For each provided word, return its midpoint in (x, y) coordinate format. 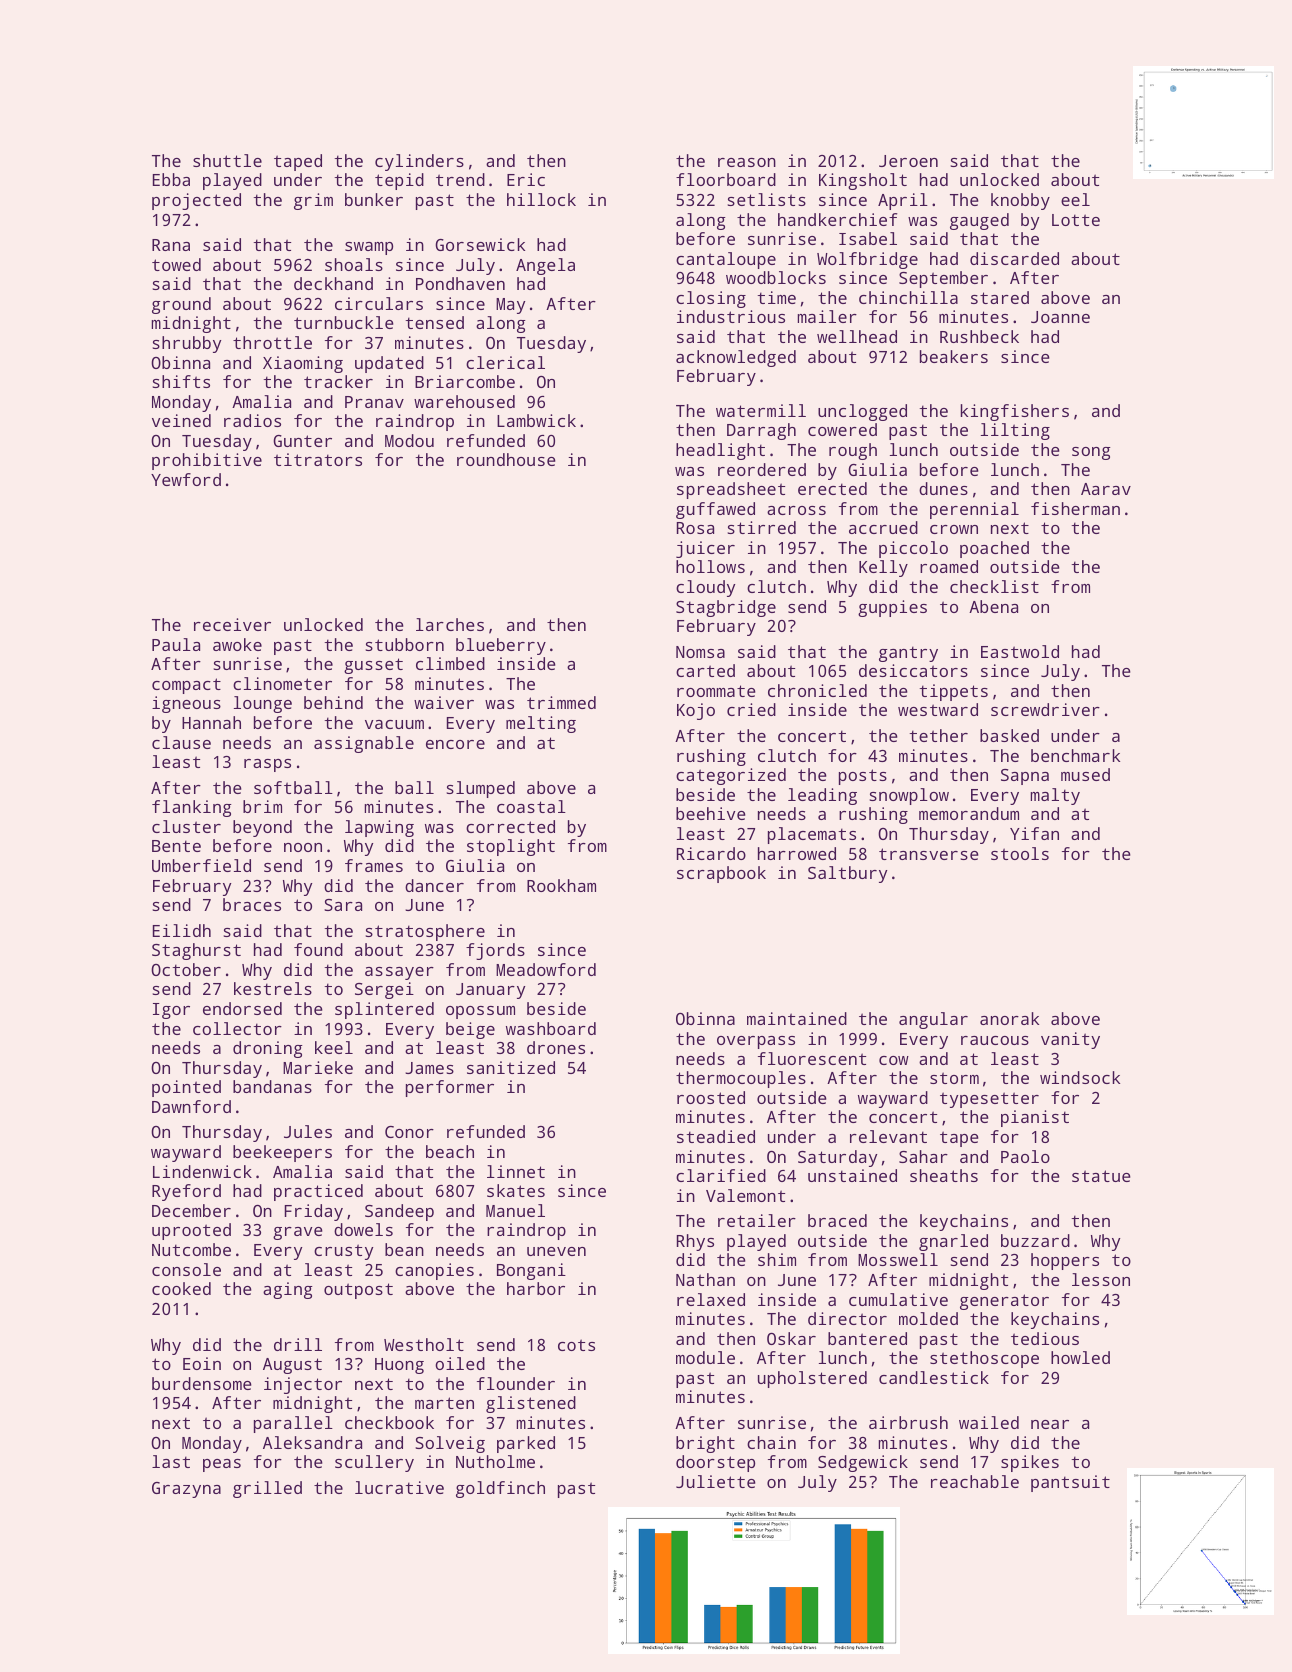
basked (1009, 735)
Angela (545, 266)
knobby (1020, 201)
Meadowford (546, 969)
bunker (374, 199)
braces (252, 904)
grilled (267, 1489)
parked (526, 1444)
